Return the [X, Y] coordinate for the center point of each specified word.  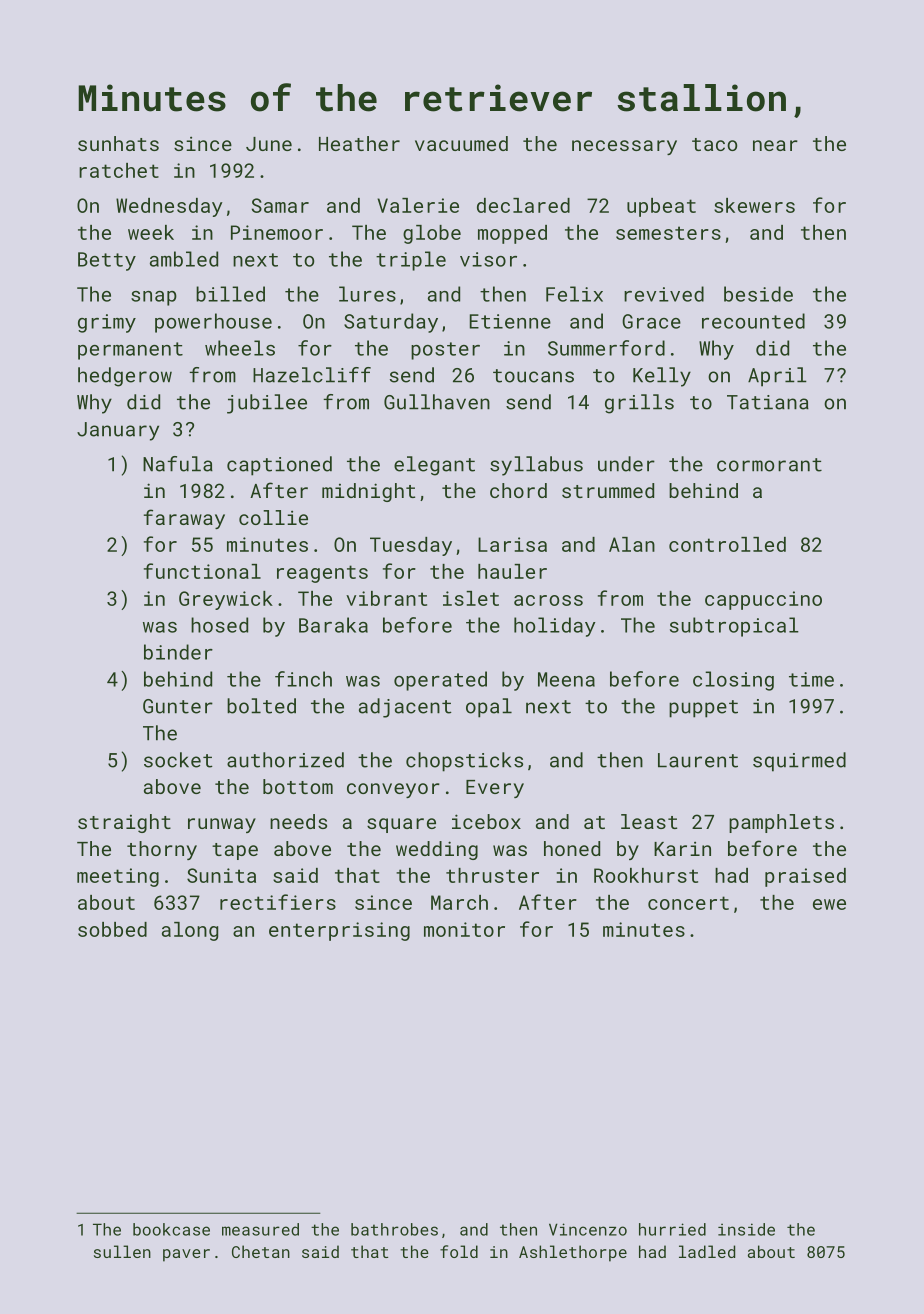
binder [178, 652]
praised [805, 877]
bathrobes [394, 1229]
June [269, 144]
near [775, 145]
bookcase [171, 1229]
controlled [727, 544]
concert [688, 903]
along [190, 931]
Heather [359, 143]
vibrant [386, 598]
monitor [464, 929]
